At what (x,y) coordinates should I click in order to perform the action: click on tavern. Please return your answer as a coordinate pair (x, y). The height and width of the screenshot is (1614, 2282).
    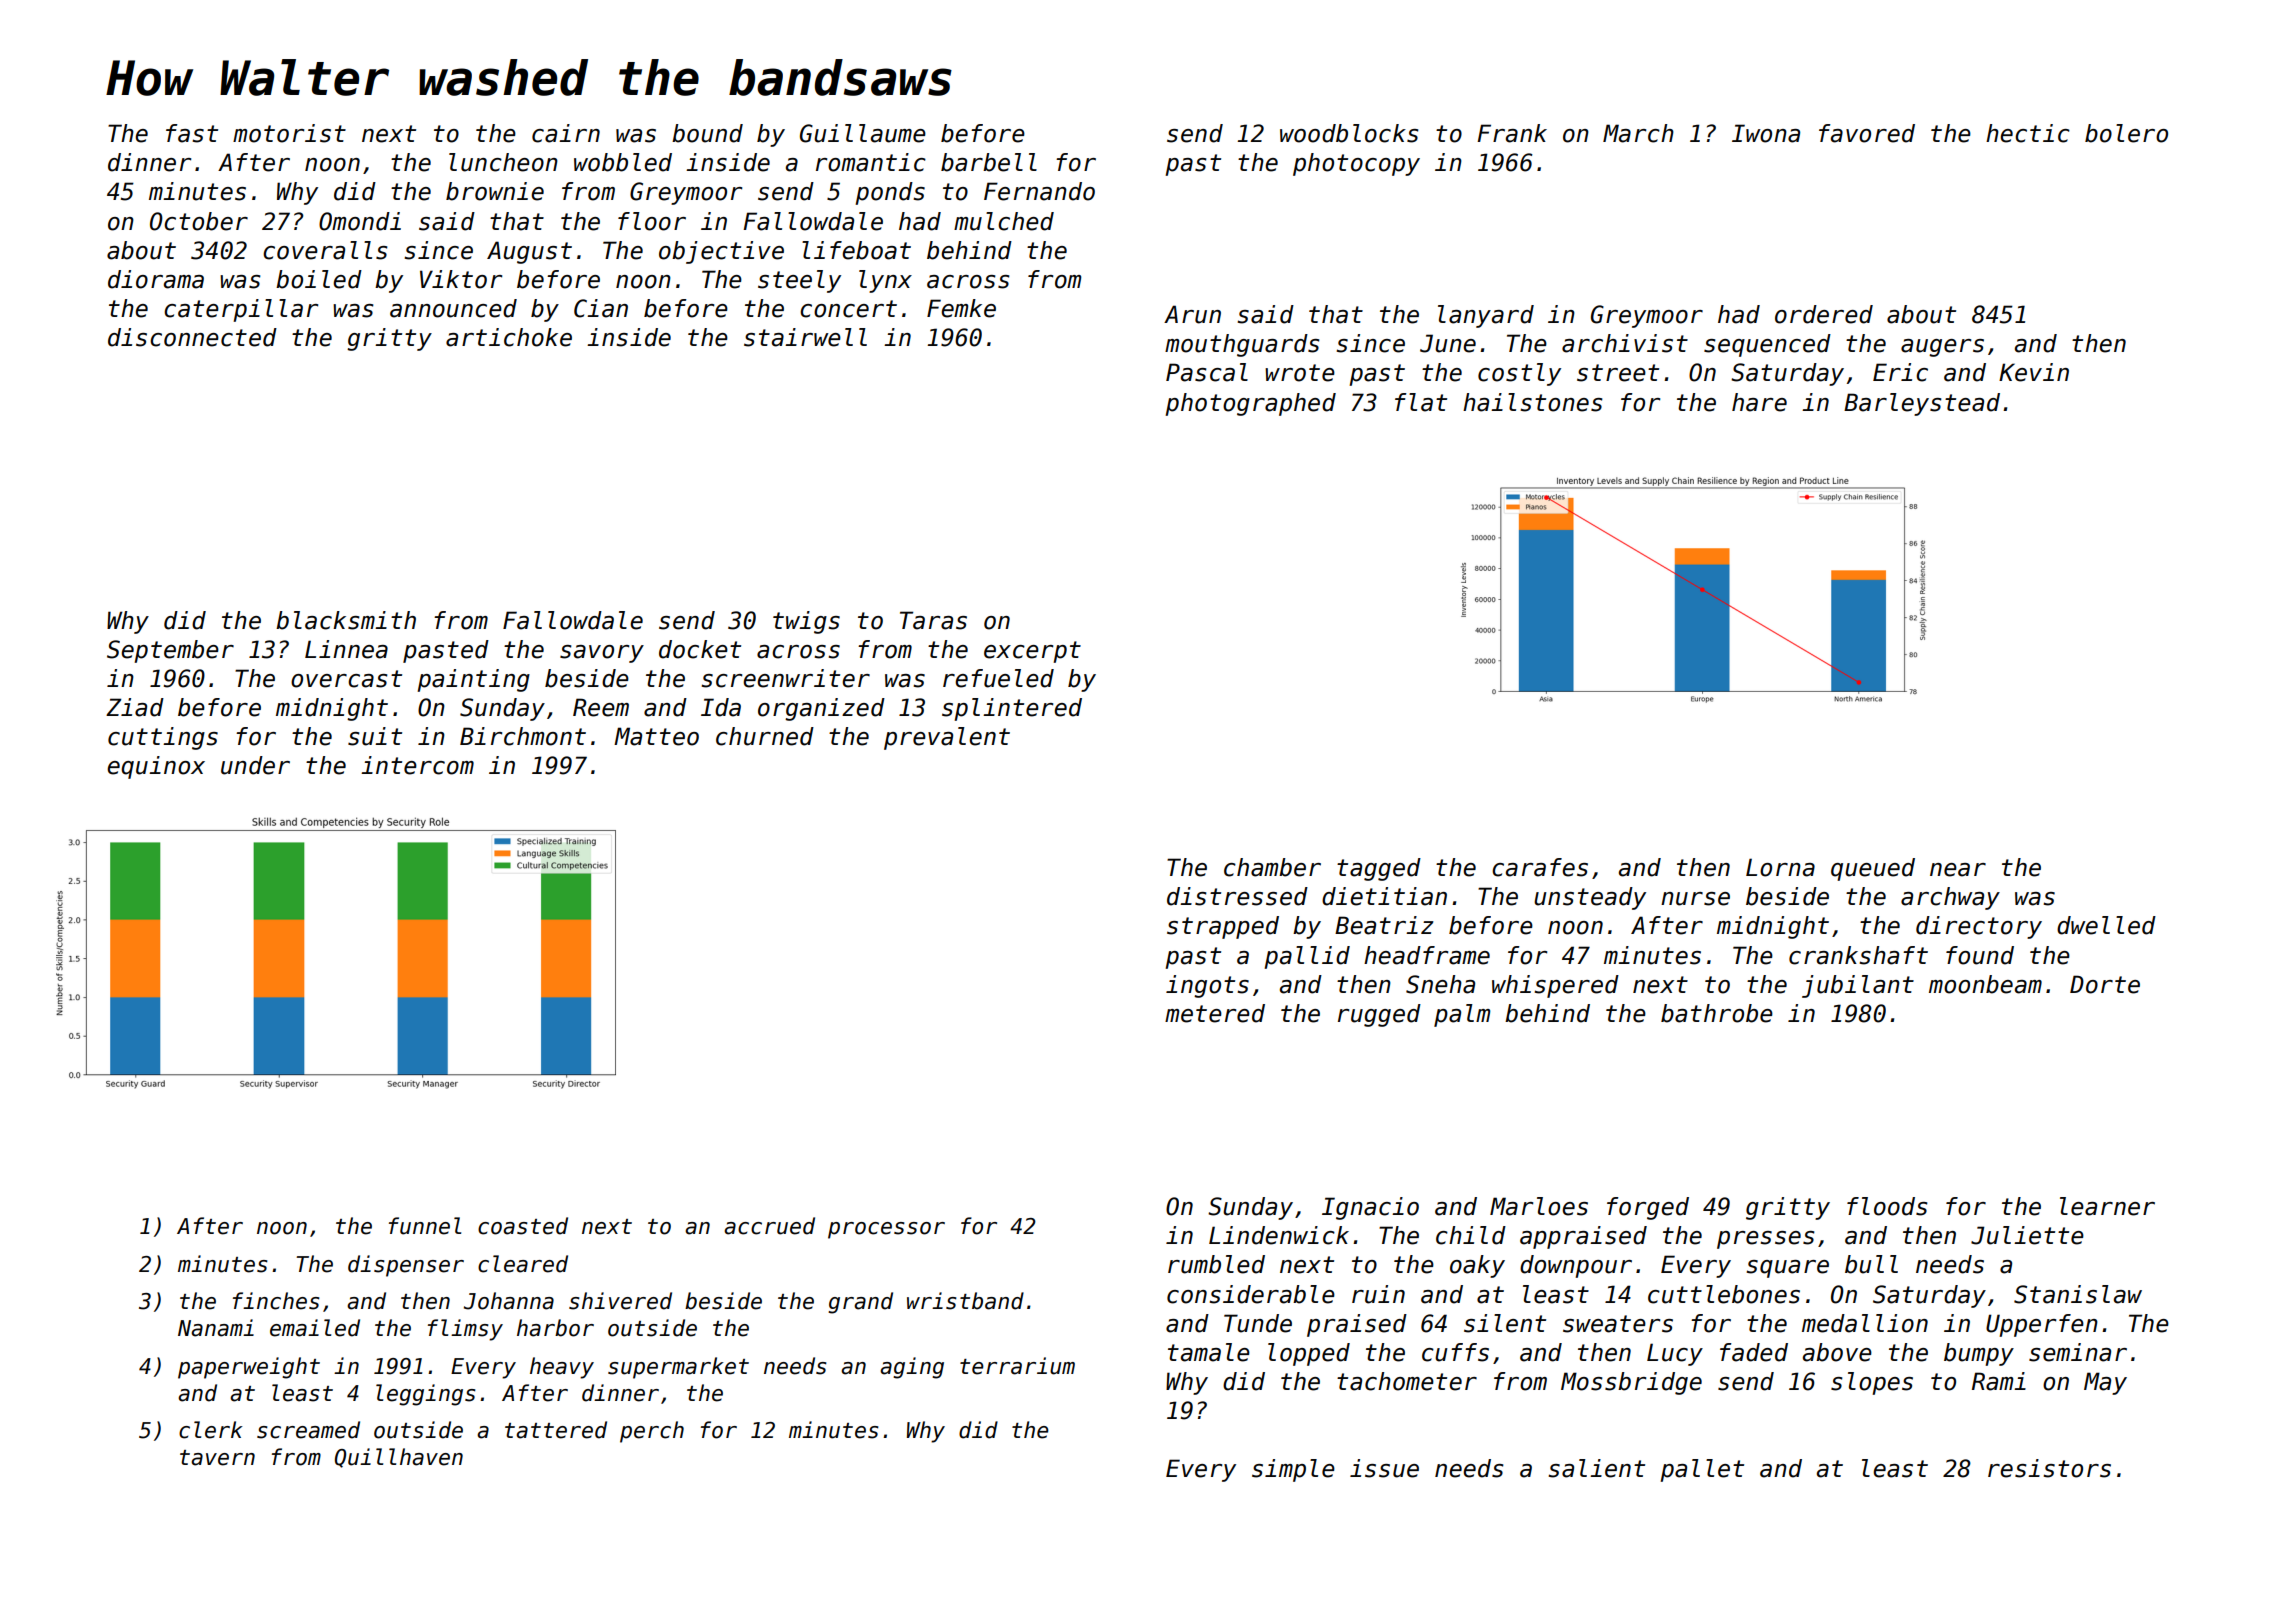
    Looking at the image, I should click on (217, 1458).
